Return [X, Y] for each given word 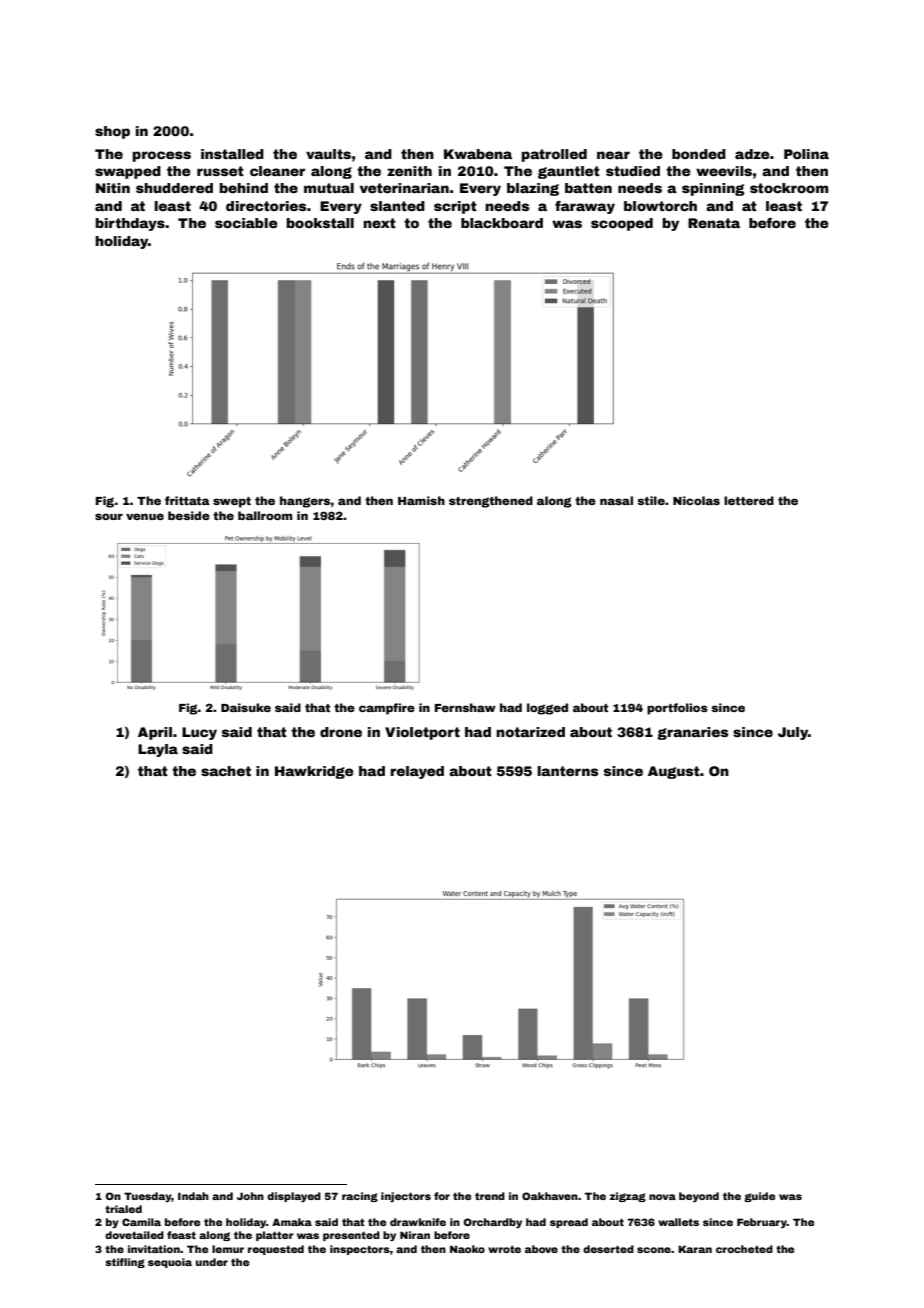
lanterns [568, 771]
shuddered [174, 188]
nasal [616, 500]
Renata [714, 223]
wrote [504, 1249]
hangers [305, 502]
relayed [417, 772]
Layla [158, 750]
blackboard [502, 223]
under [212, 1262]
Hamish [421, 500]
